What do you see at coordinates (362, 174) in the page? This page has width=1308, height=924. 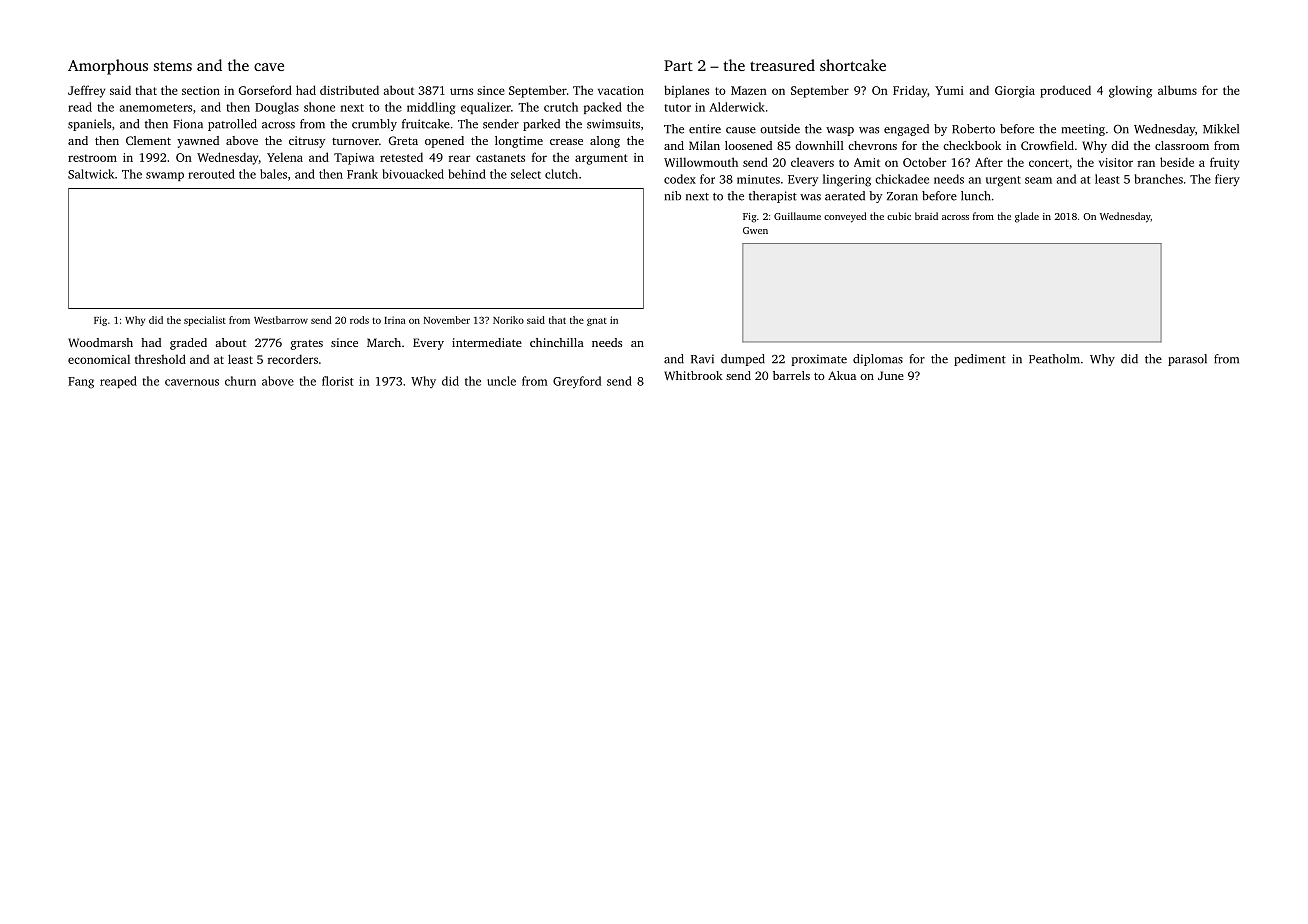 I see `Frank` at bounding box center [362, 174].
